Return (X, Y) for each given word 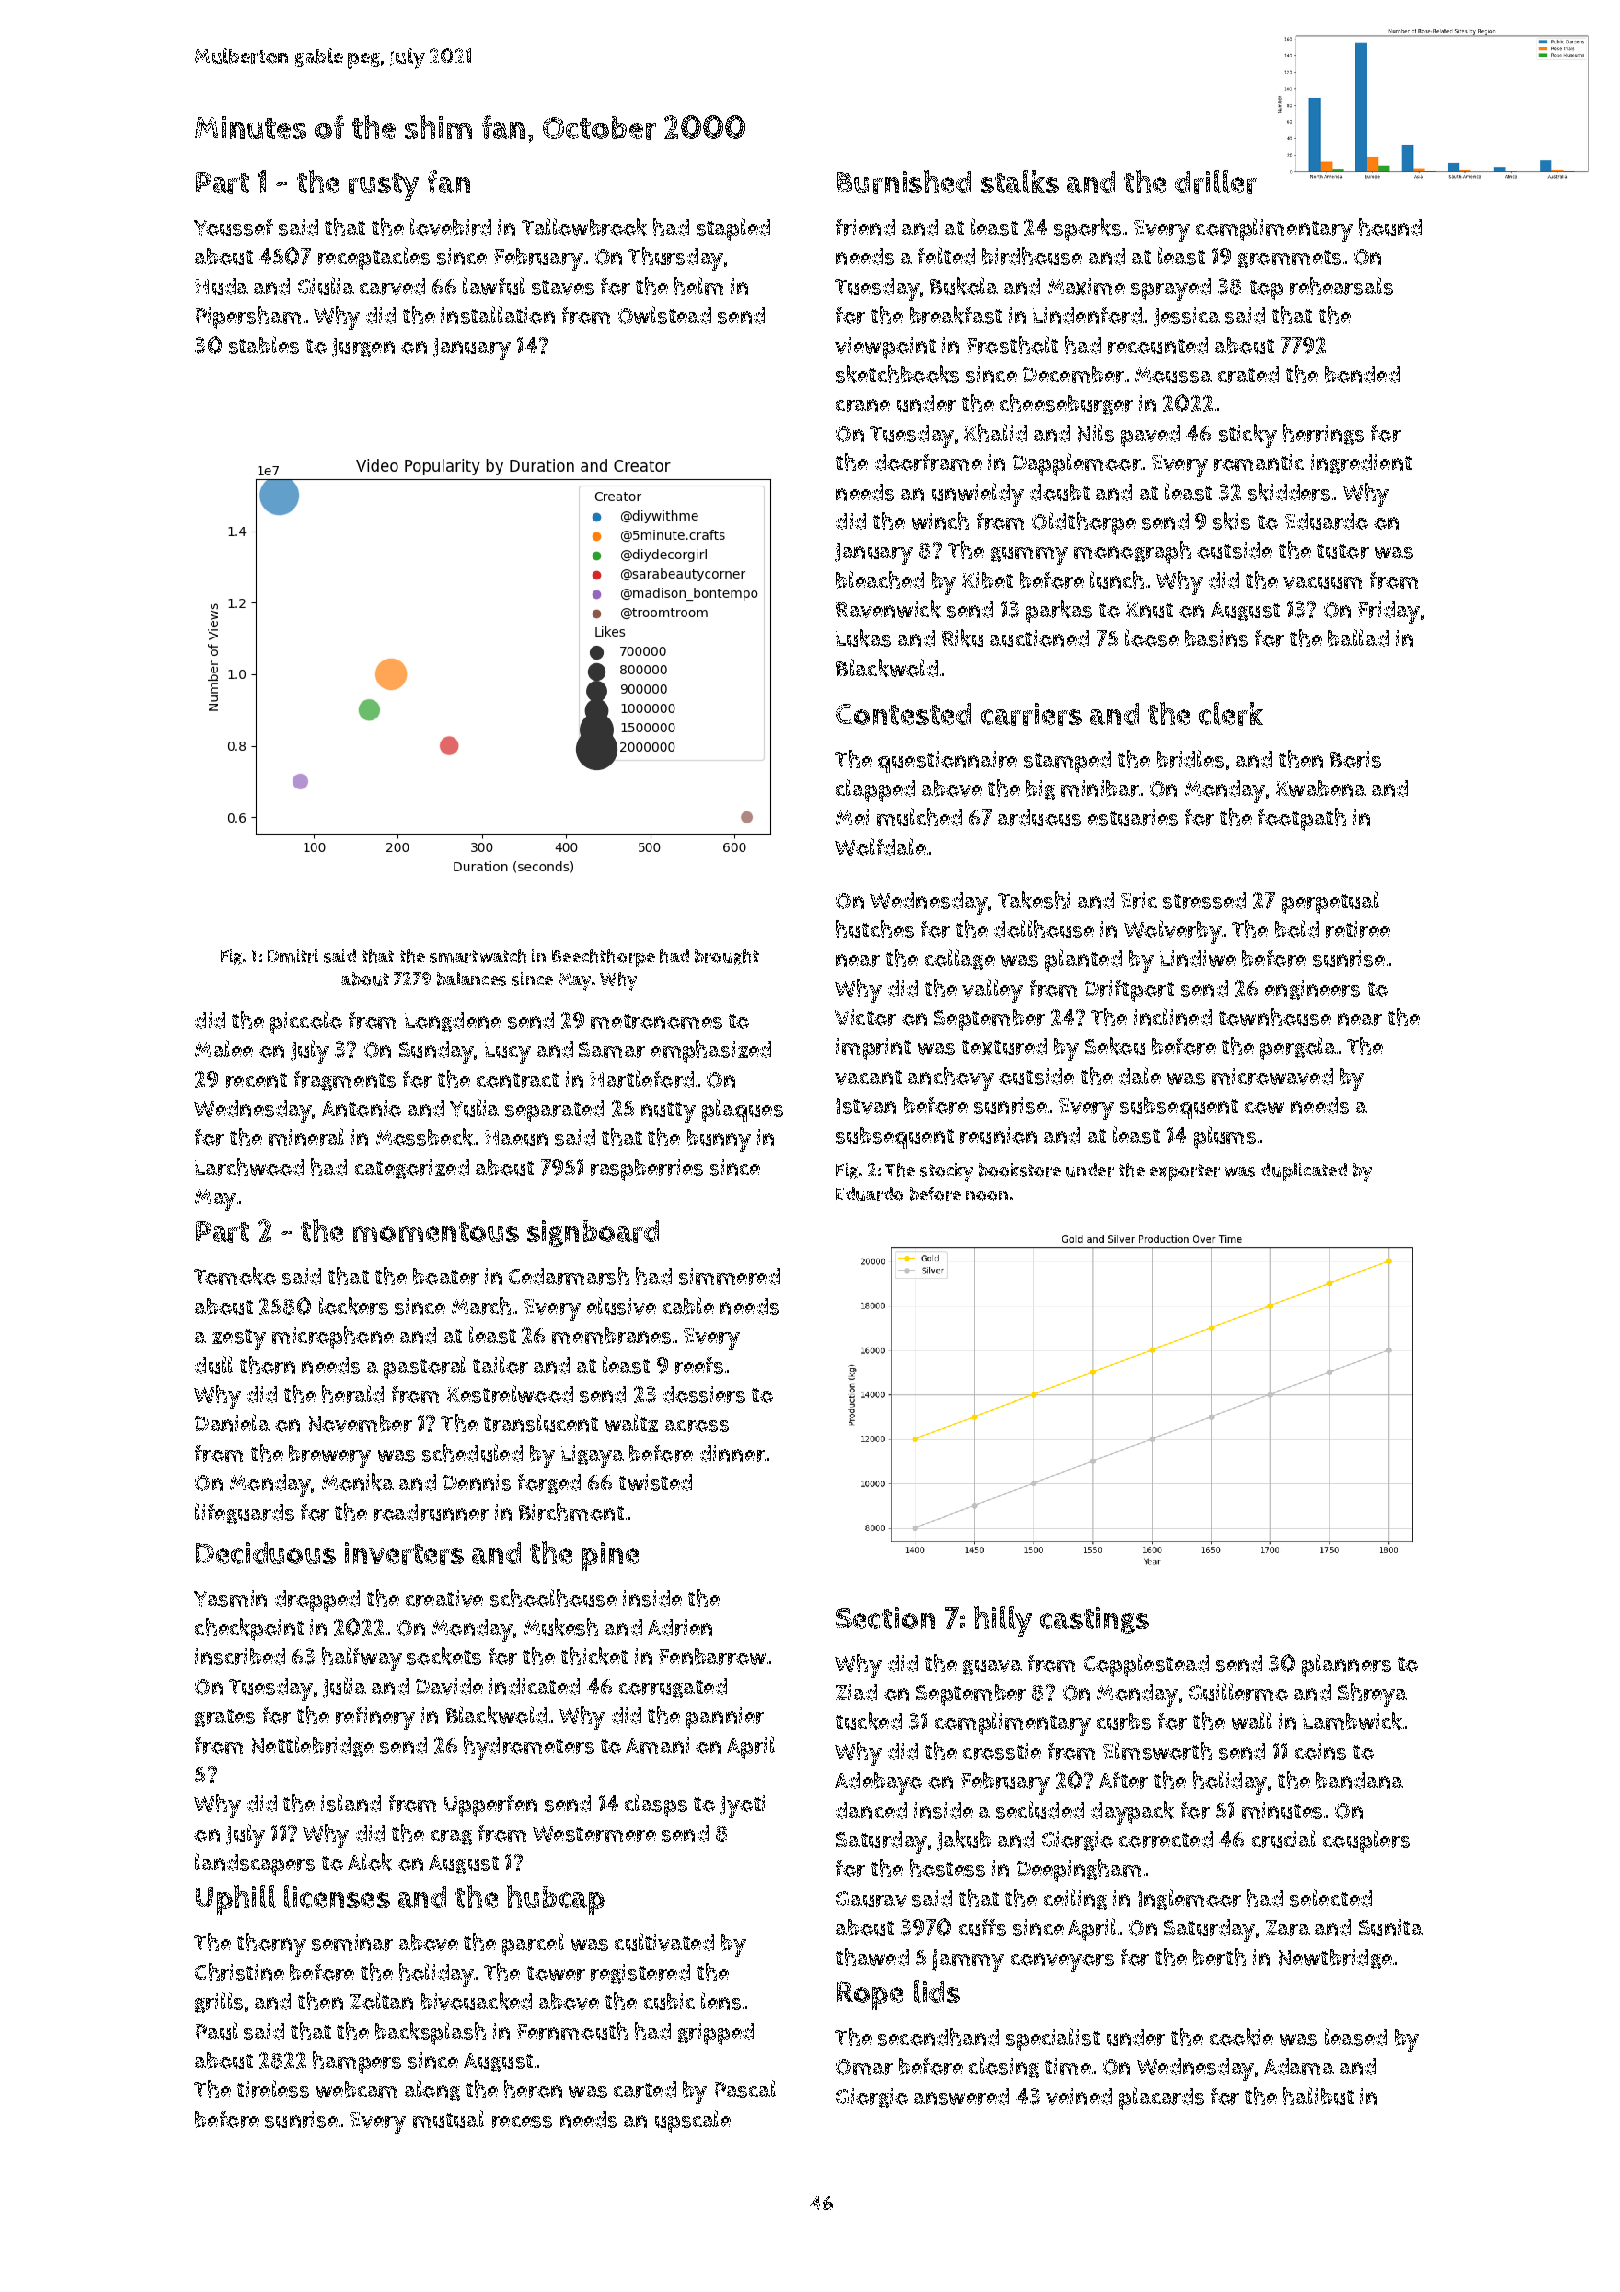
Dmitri (293, 956)
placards (1161, 2098)
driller (1216, 182)
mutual (448, 2119)
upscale (693, 2121)
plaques (742, 1110)
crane (863, 405)
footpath (1302, 819)
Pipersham (248, 317)
